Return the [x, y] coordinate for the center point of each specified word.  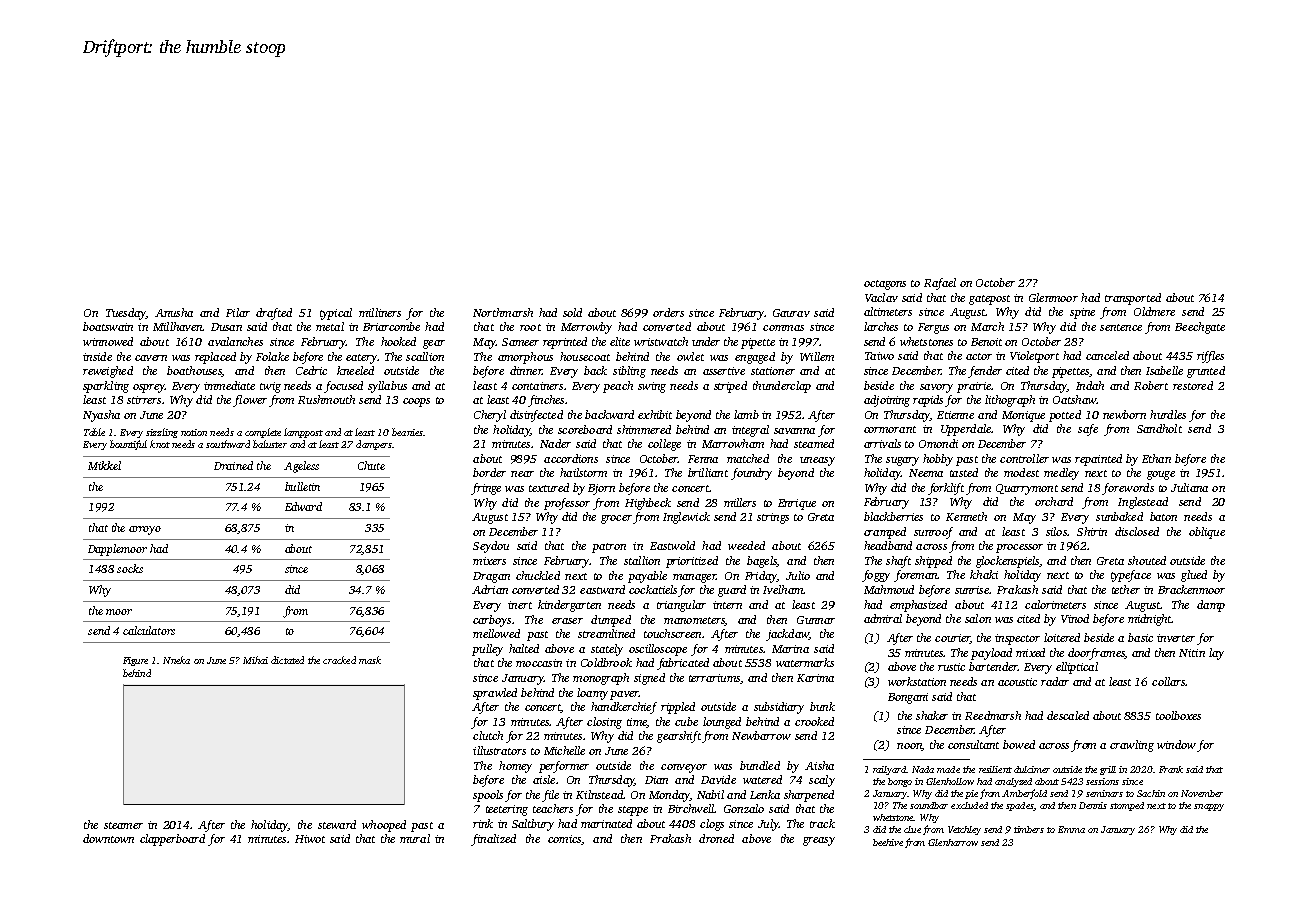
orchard [1054, 501]
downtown [108, 838]
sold [572, 312]
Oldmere [1154, 311]
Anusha [174, 312]
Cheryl [490, 416]
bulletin [302, 486]
